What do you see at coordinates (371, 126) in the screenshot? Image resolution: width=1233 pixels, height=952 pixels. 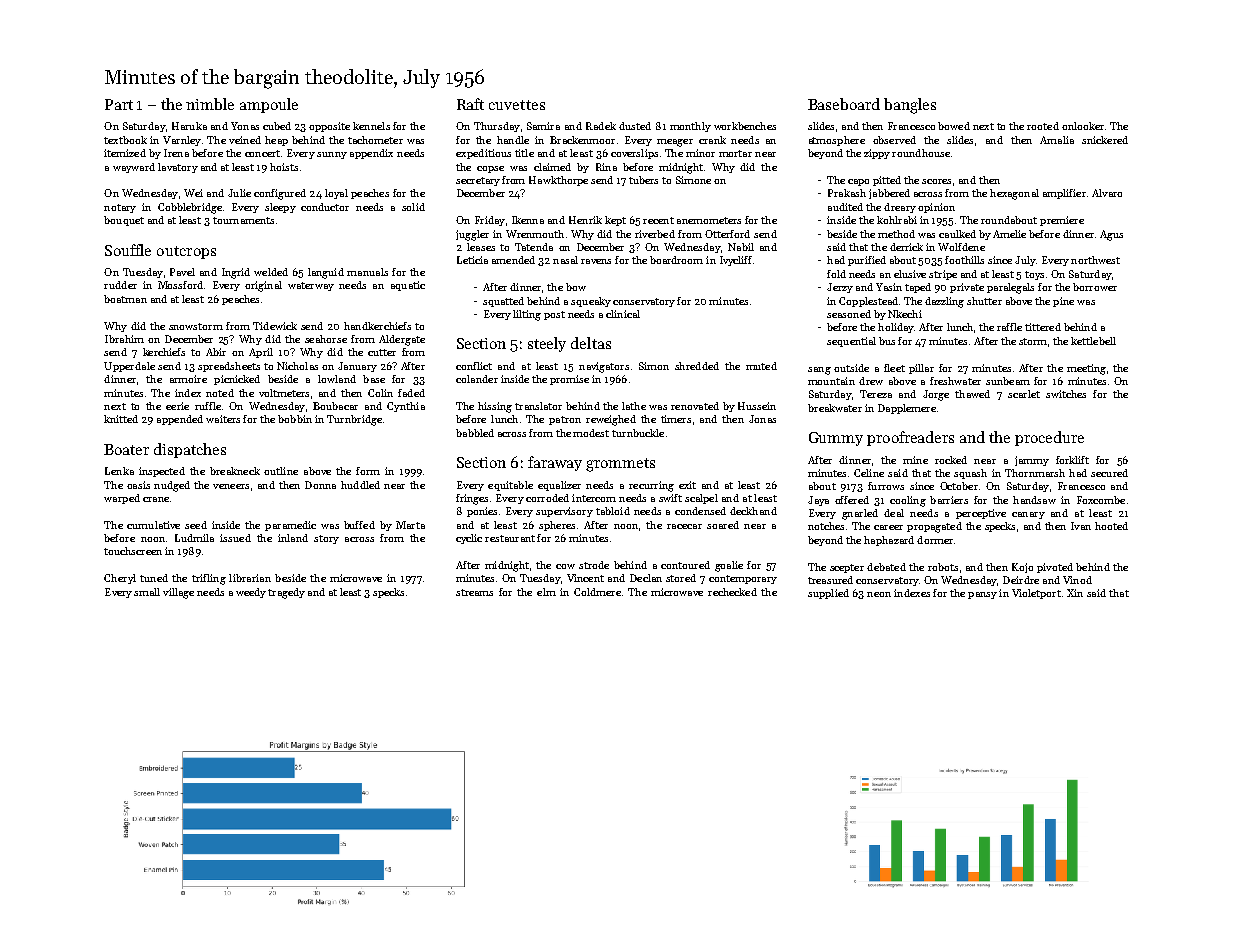 I see `kennels` at bounding box center [371, 126].
